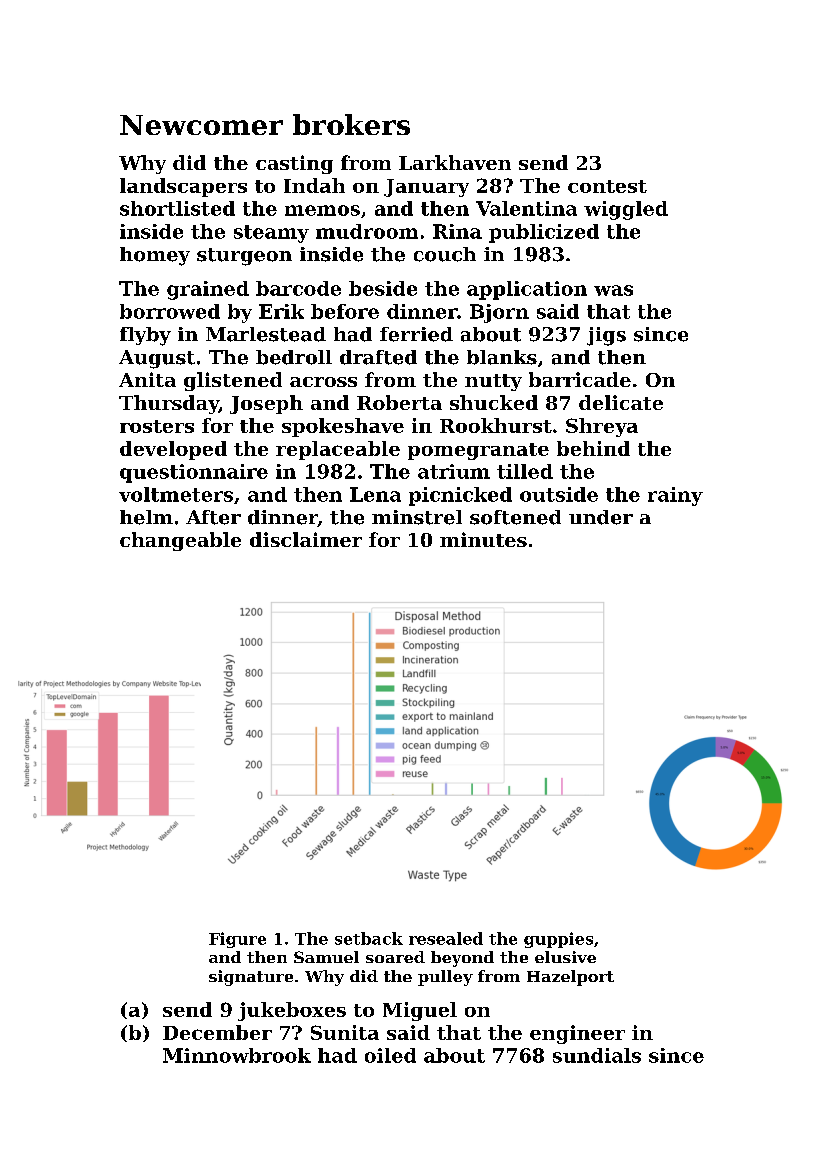 This page has height=1173, width=827. Describe the element at coordinates (577, 1034) in the page. I see `engineer` at that location.
